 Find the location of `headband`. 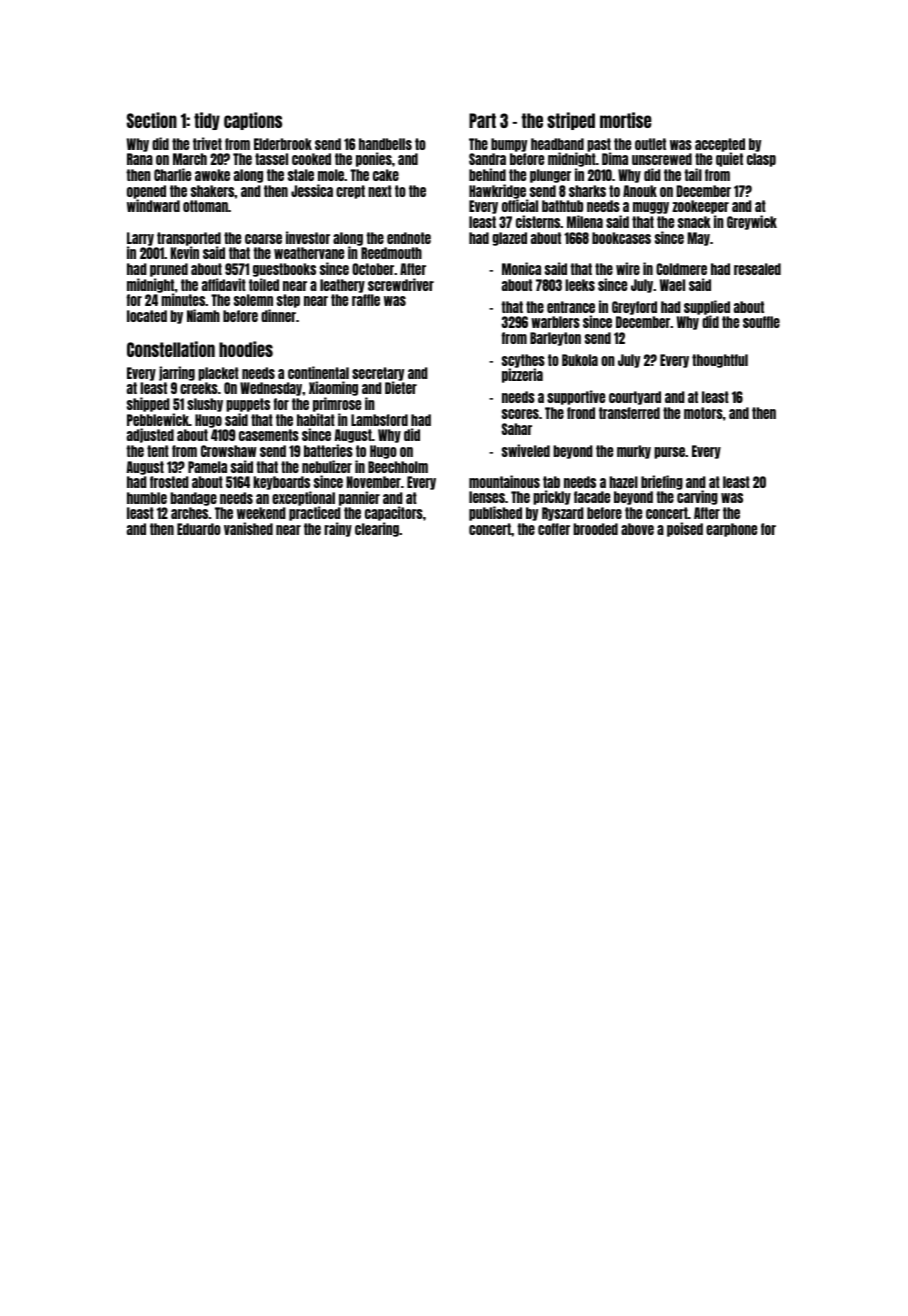

headband is located at coordinates (557, 144).
